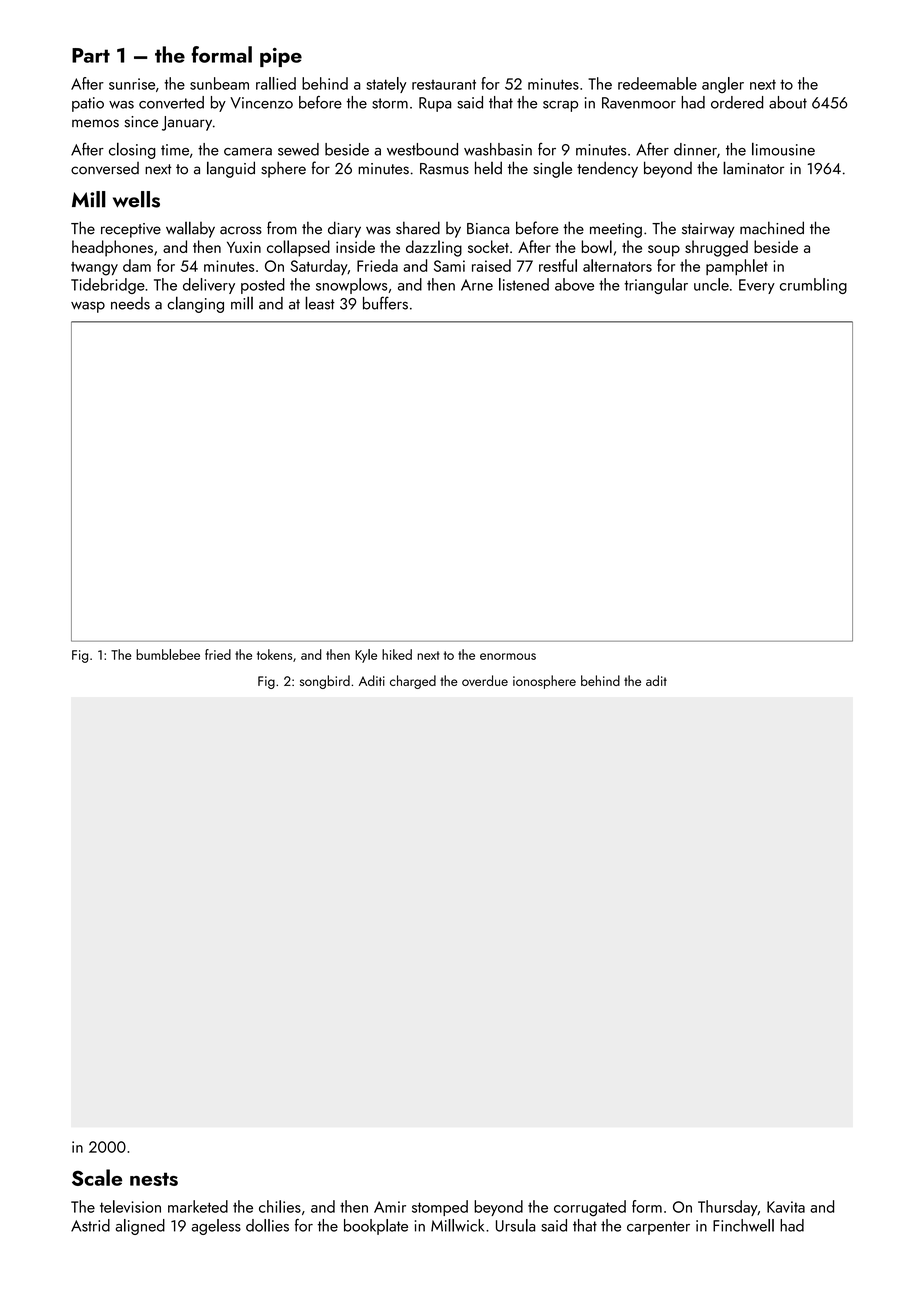  What do you see at coordinates (91, 55) in the screenshot?
I see `Part` at bounding box center [91, 55].
